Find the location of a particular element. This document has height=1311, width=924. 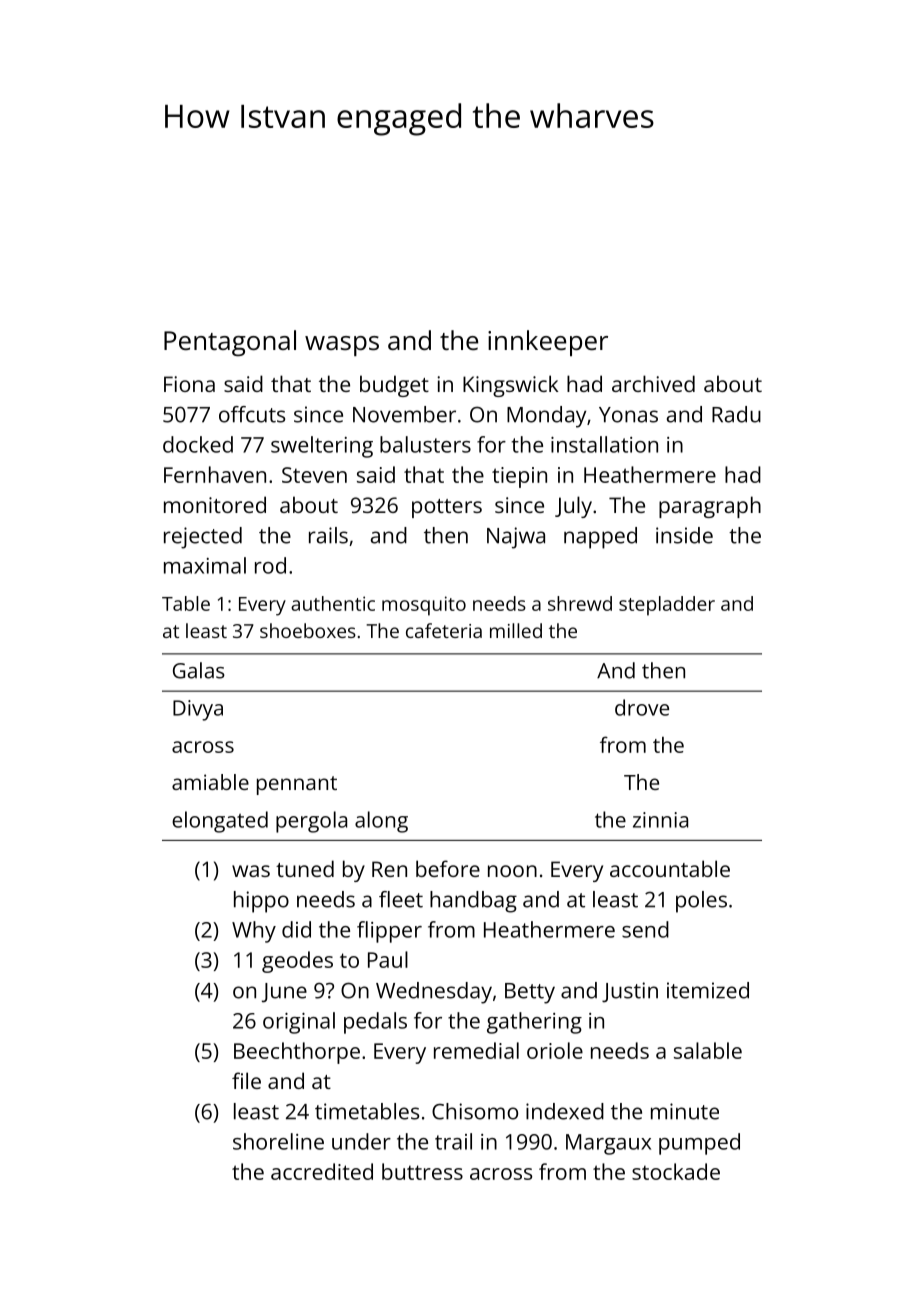

salable is located at coordinates (708, 1050).
